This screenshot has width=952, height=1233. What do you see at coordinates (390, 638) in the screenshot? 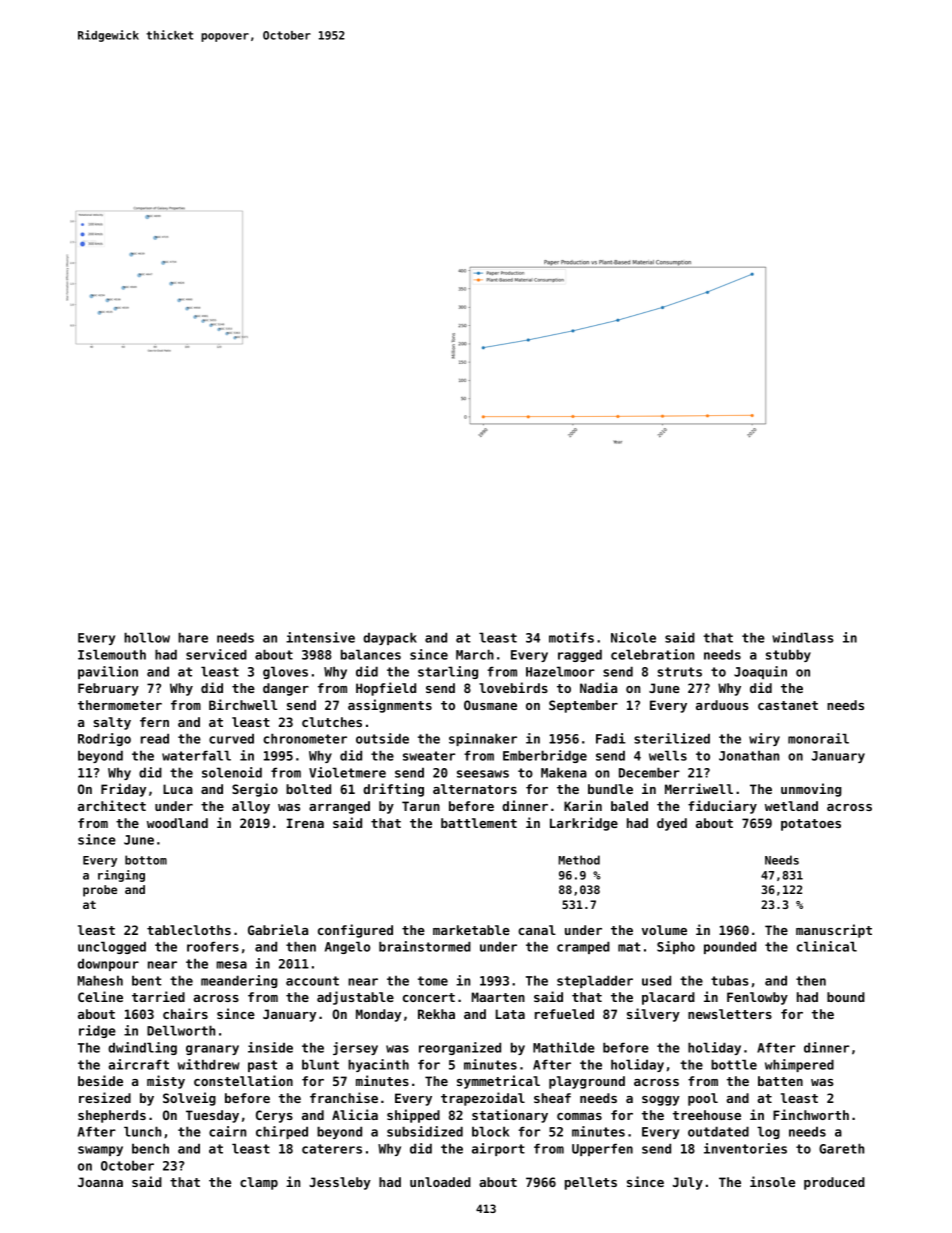
I see `daypack` at bounding box center [390, 638].
